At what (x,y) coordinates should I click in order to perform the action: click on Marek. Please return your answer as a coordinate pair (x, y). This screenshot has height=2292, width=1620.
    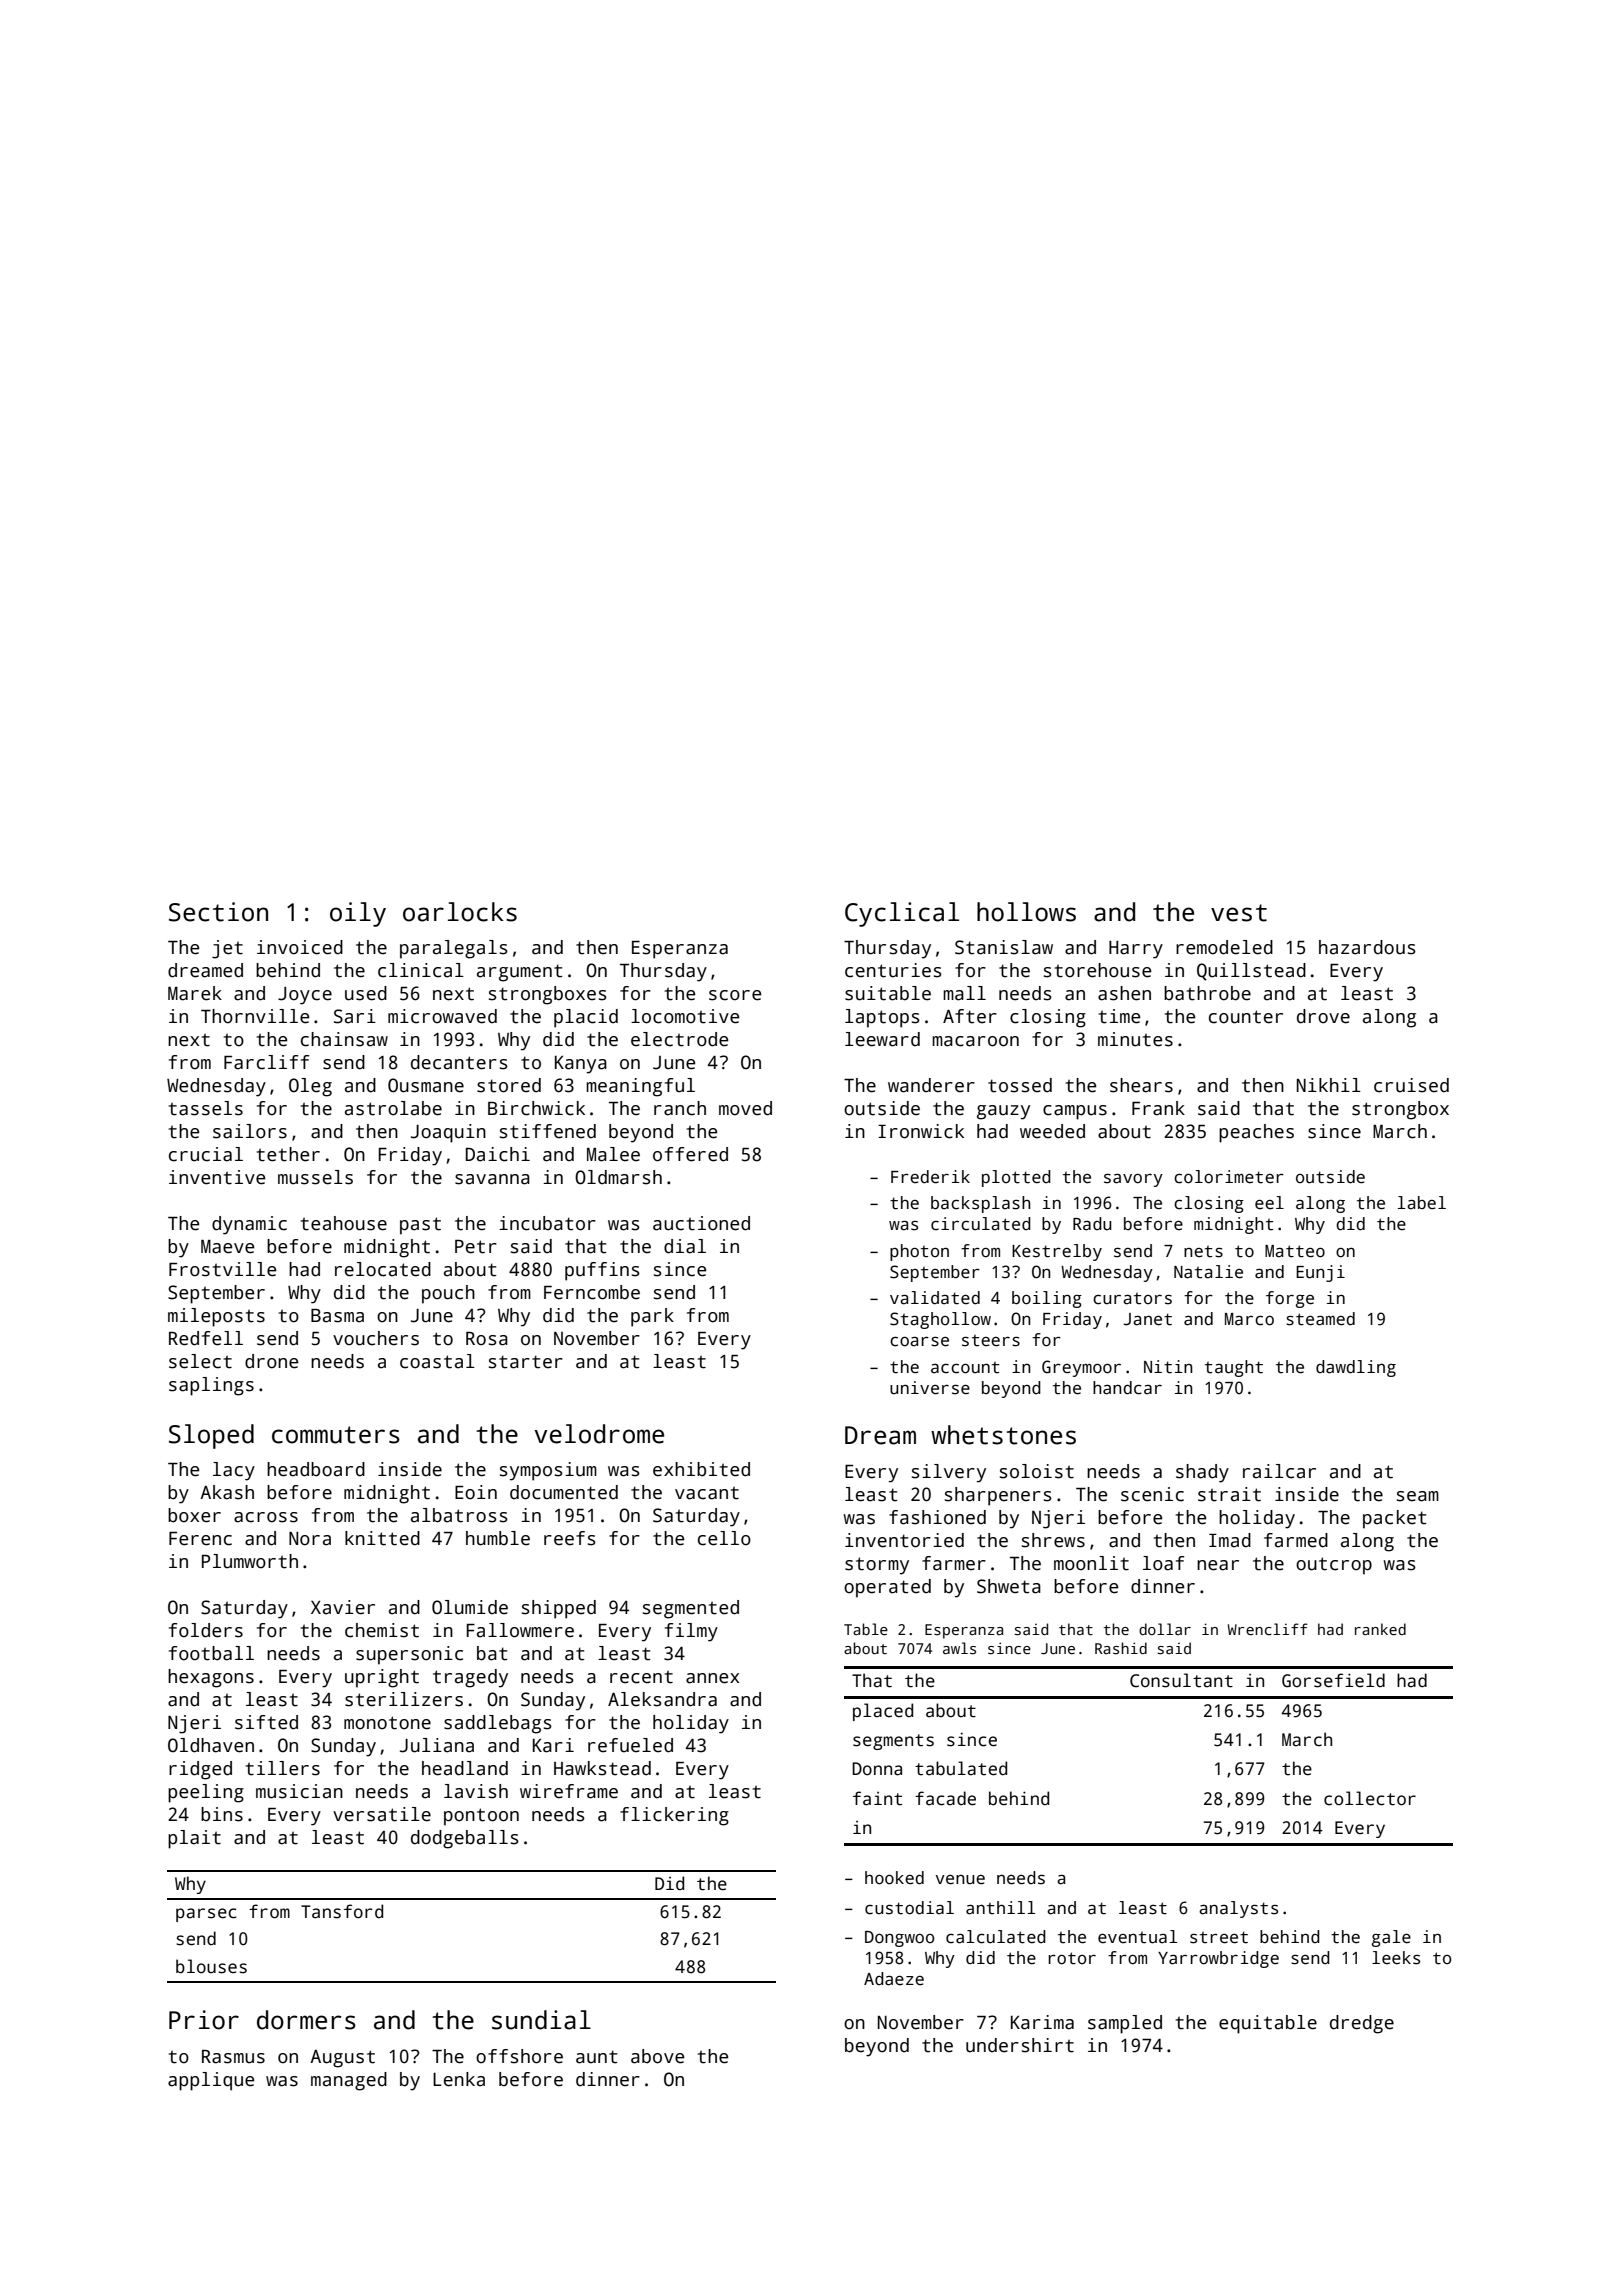
    Looking at the image, I should click on (195, 993).
